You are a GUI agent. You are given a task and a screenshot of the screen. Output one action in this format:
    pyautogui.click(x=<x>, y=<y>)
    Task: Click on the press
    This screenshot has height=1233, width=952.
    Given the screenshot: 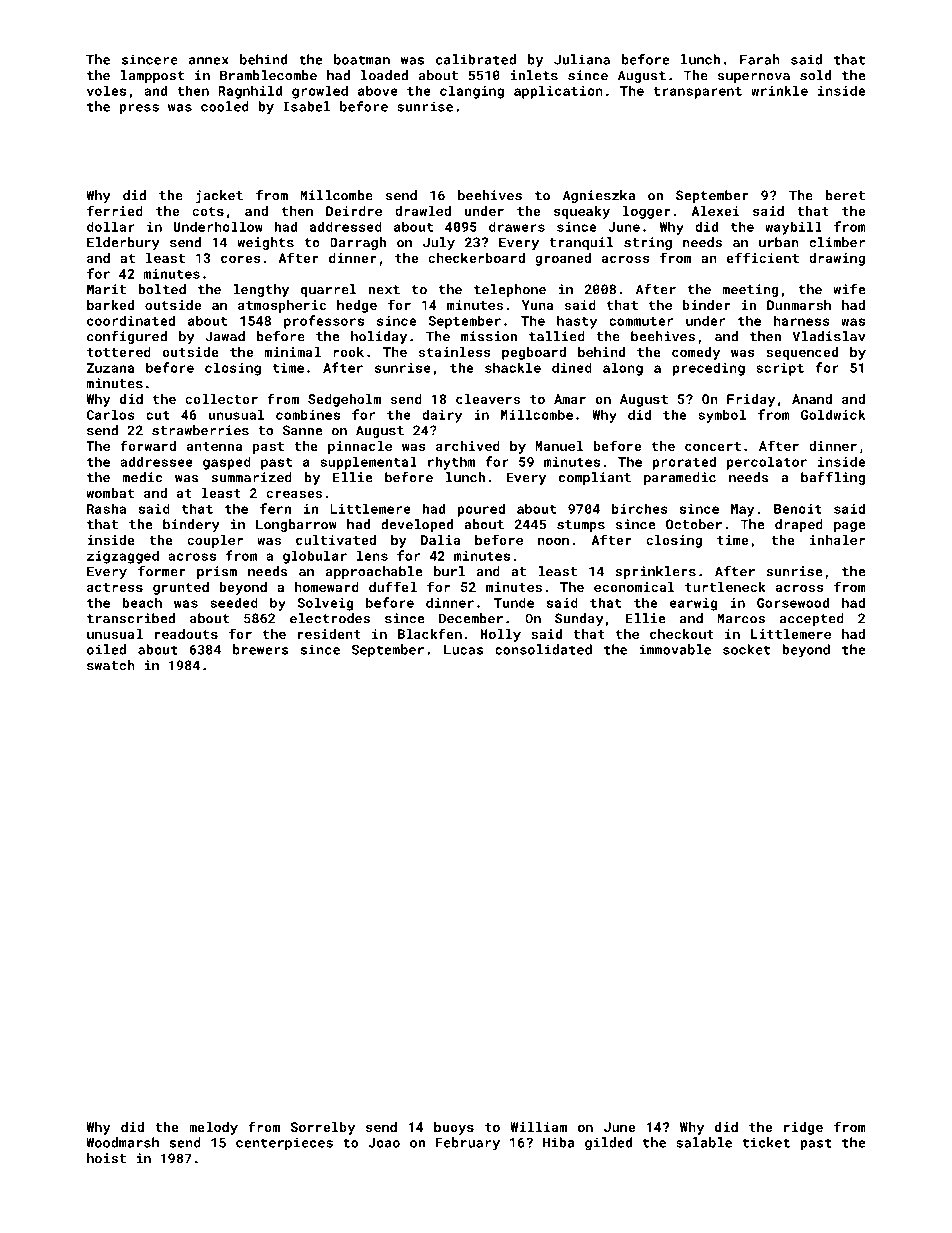 What is the action you would take?
    pyautogui.click(x=139, y=109)
